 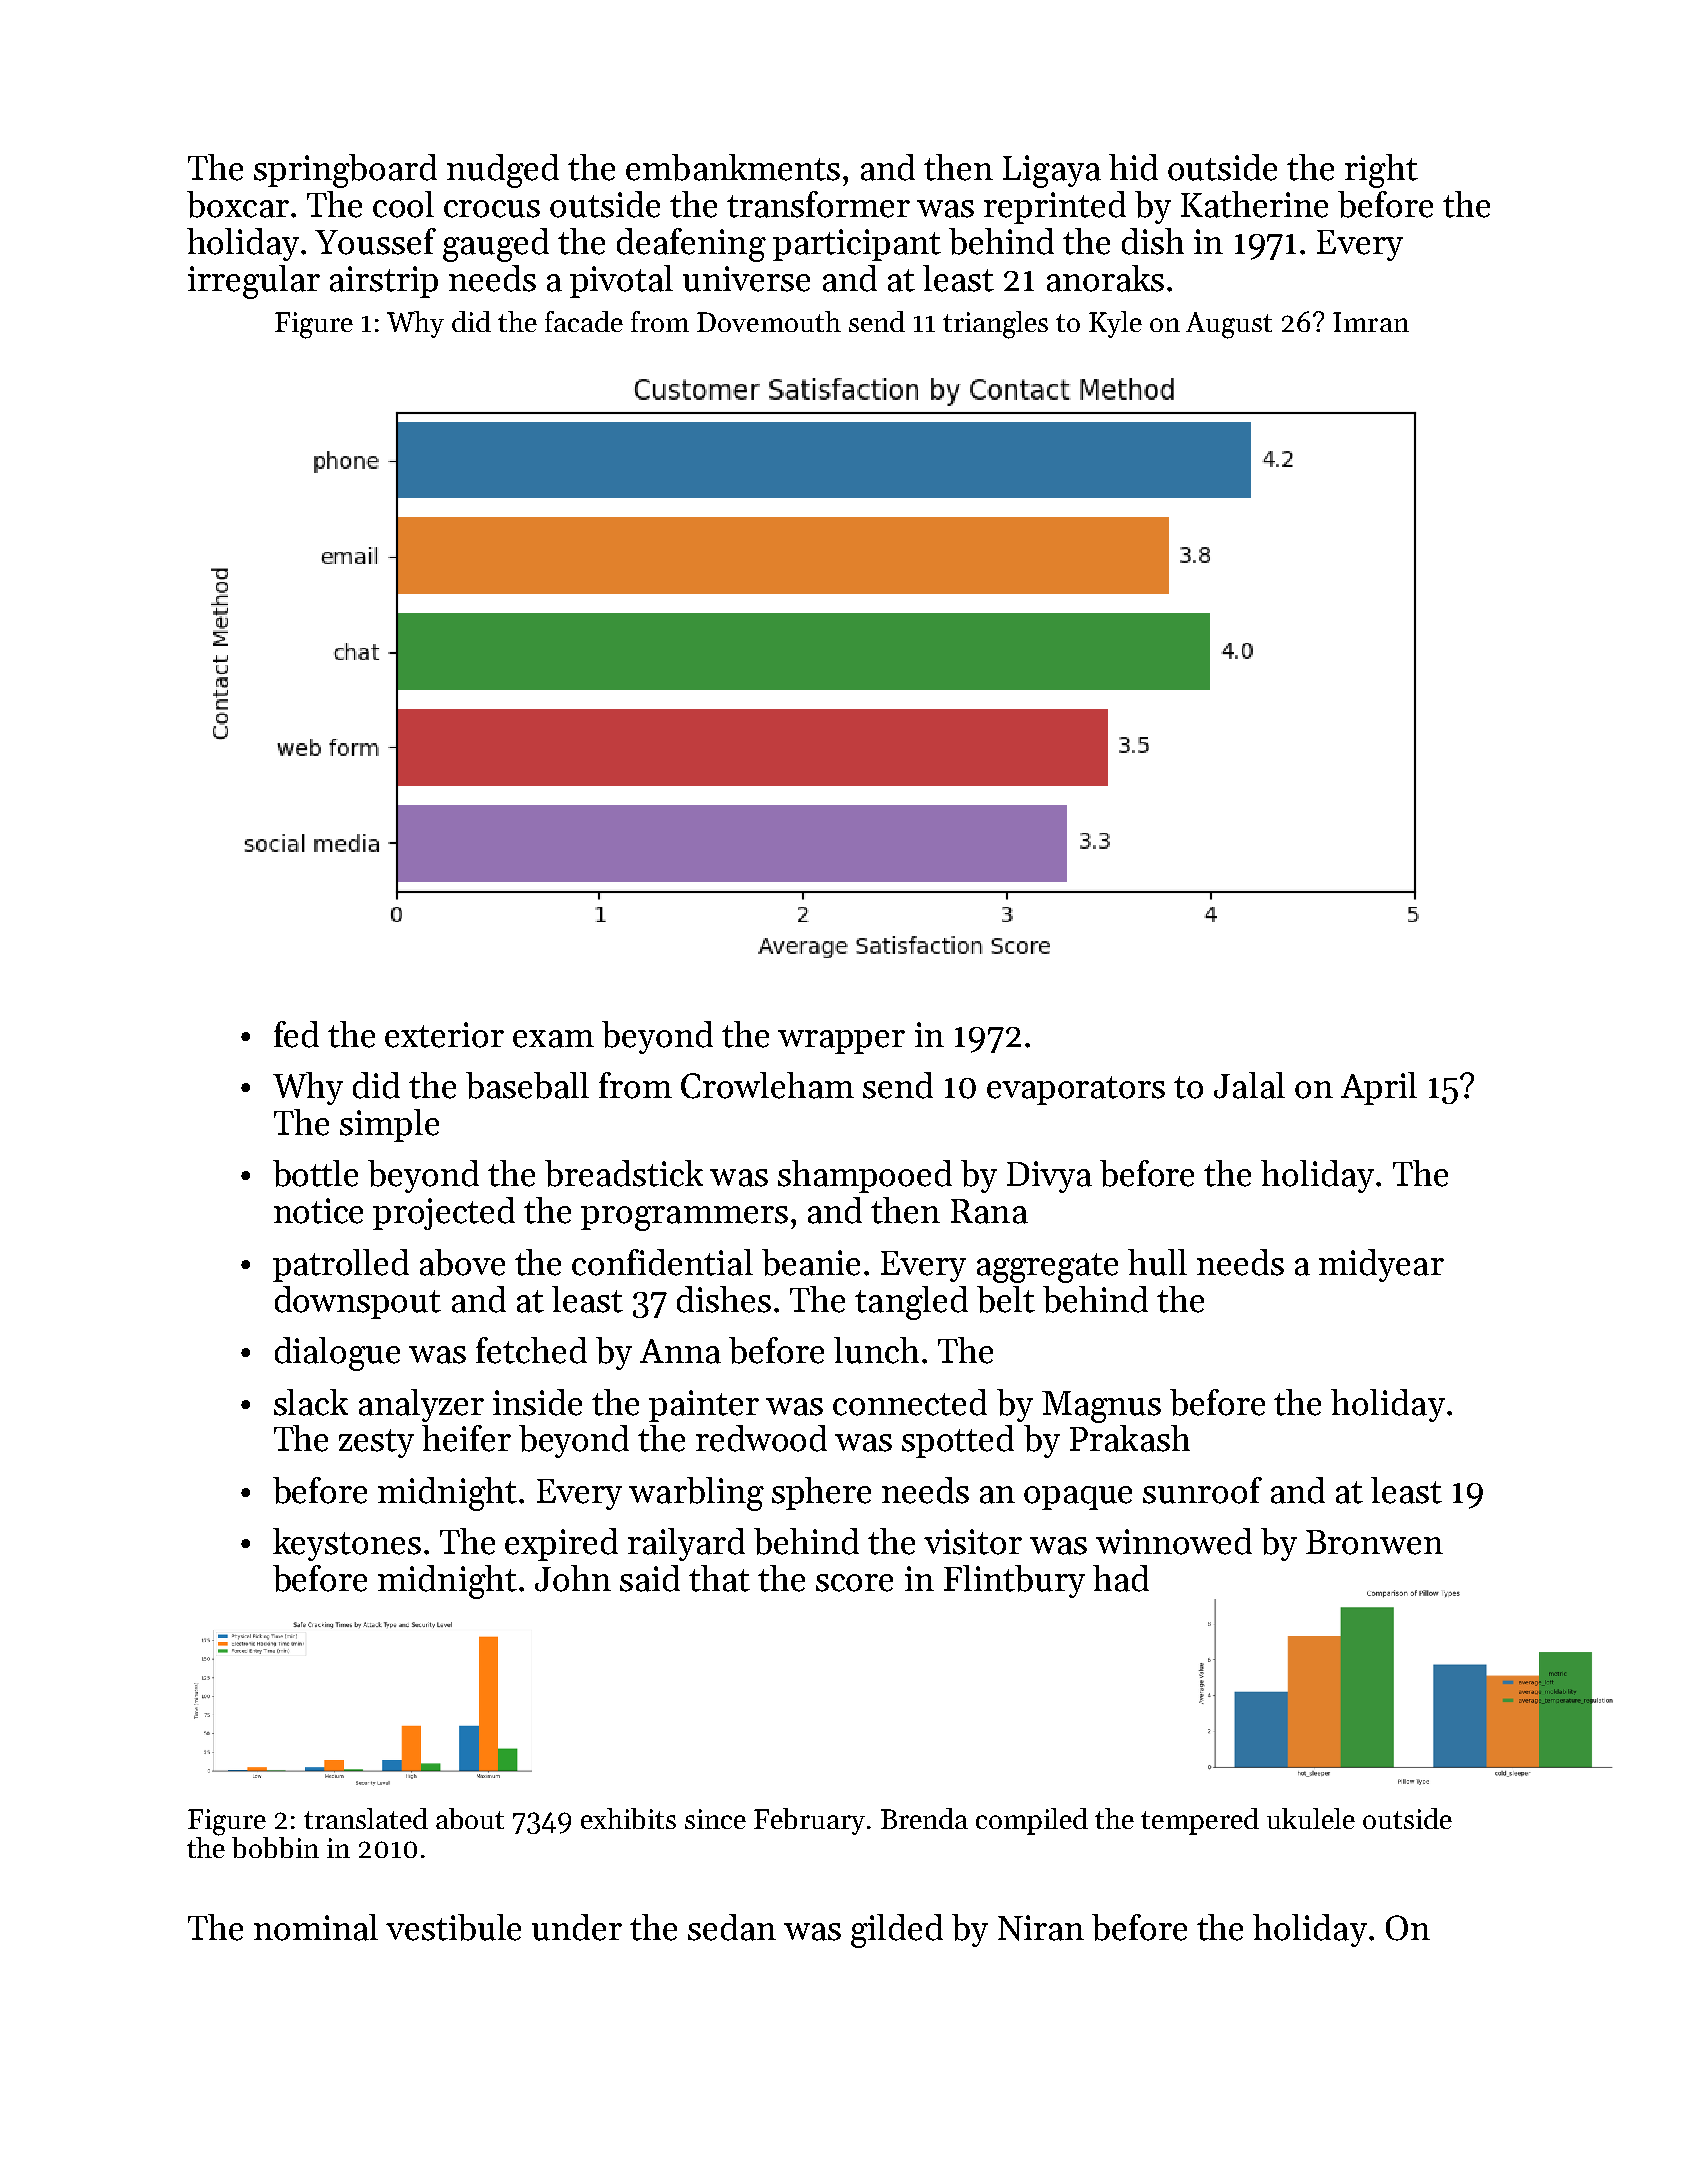 I want to click on anoraks, so click(x=1105, y=278).
